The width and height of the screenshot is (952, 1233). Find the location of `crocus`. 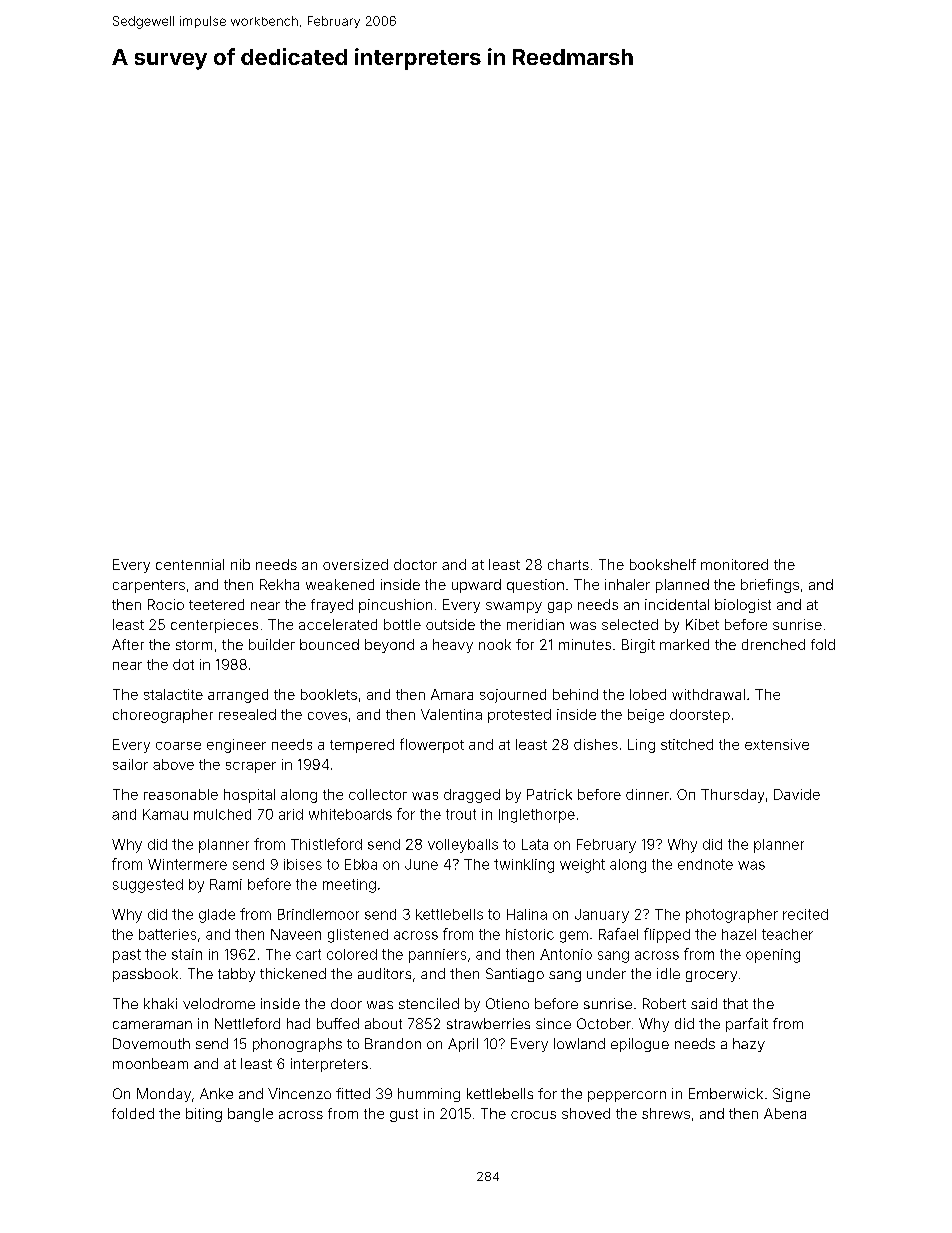

crocus is located at coordinates (533, 1115).
